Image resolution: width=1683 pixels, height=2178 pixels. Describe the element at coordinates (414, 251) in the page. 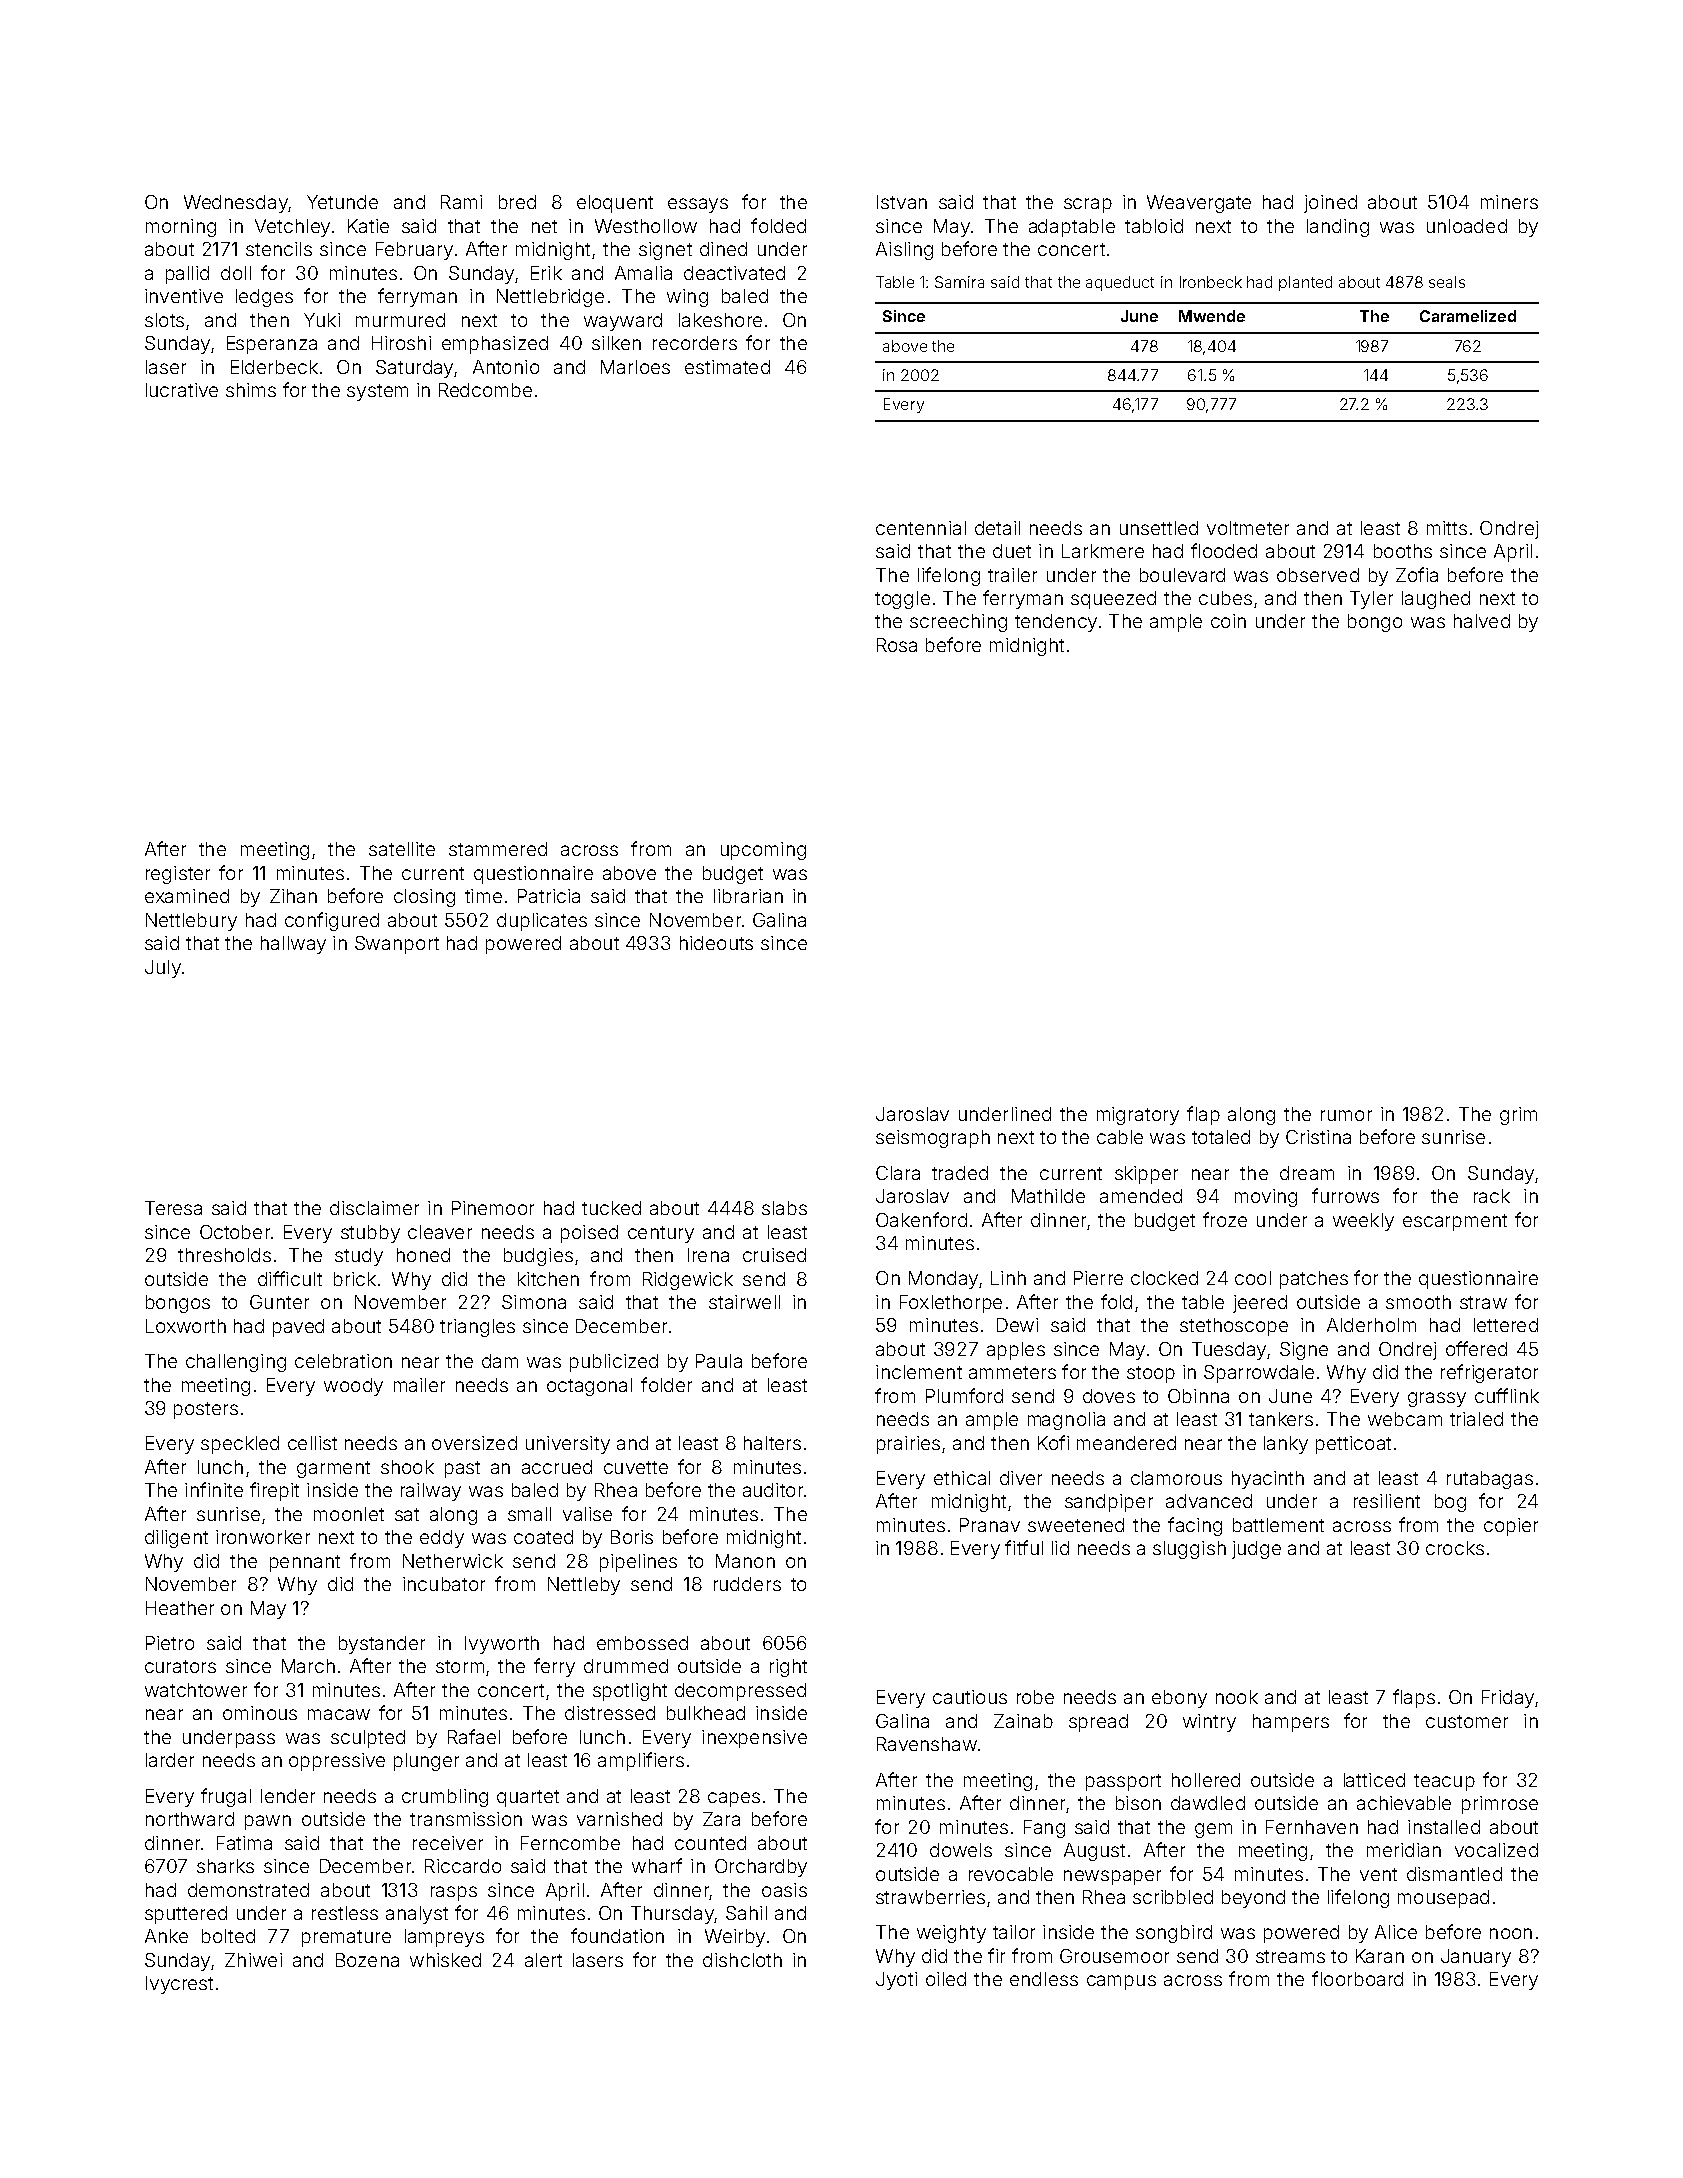

I see `February` at that location.
